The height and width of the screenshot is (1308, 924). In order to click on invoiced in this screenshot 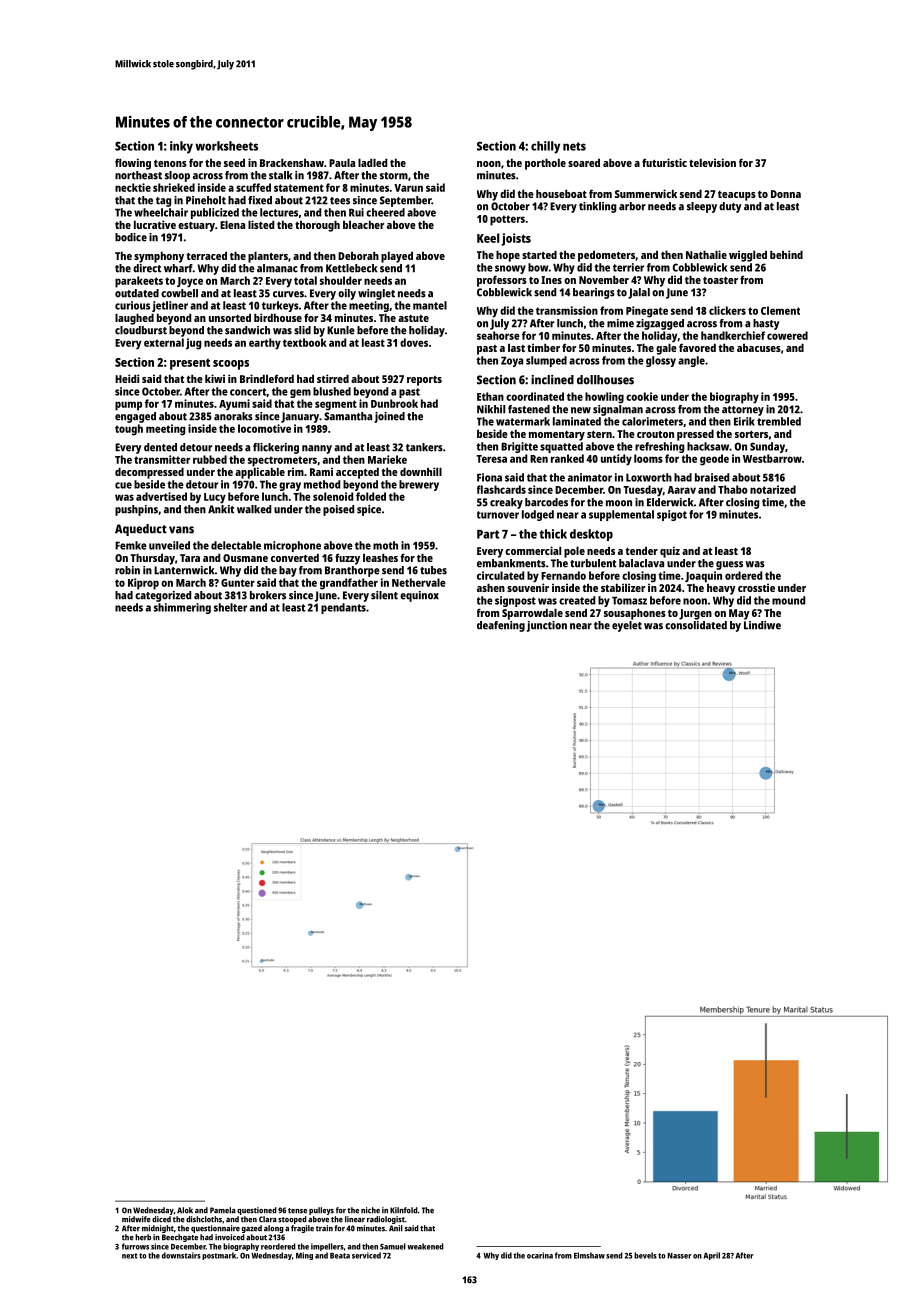, I will do `click(230, 1237)`.
